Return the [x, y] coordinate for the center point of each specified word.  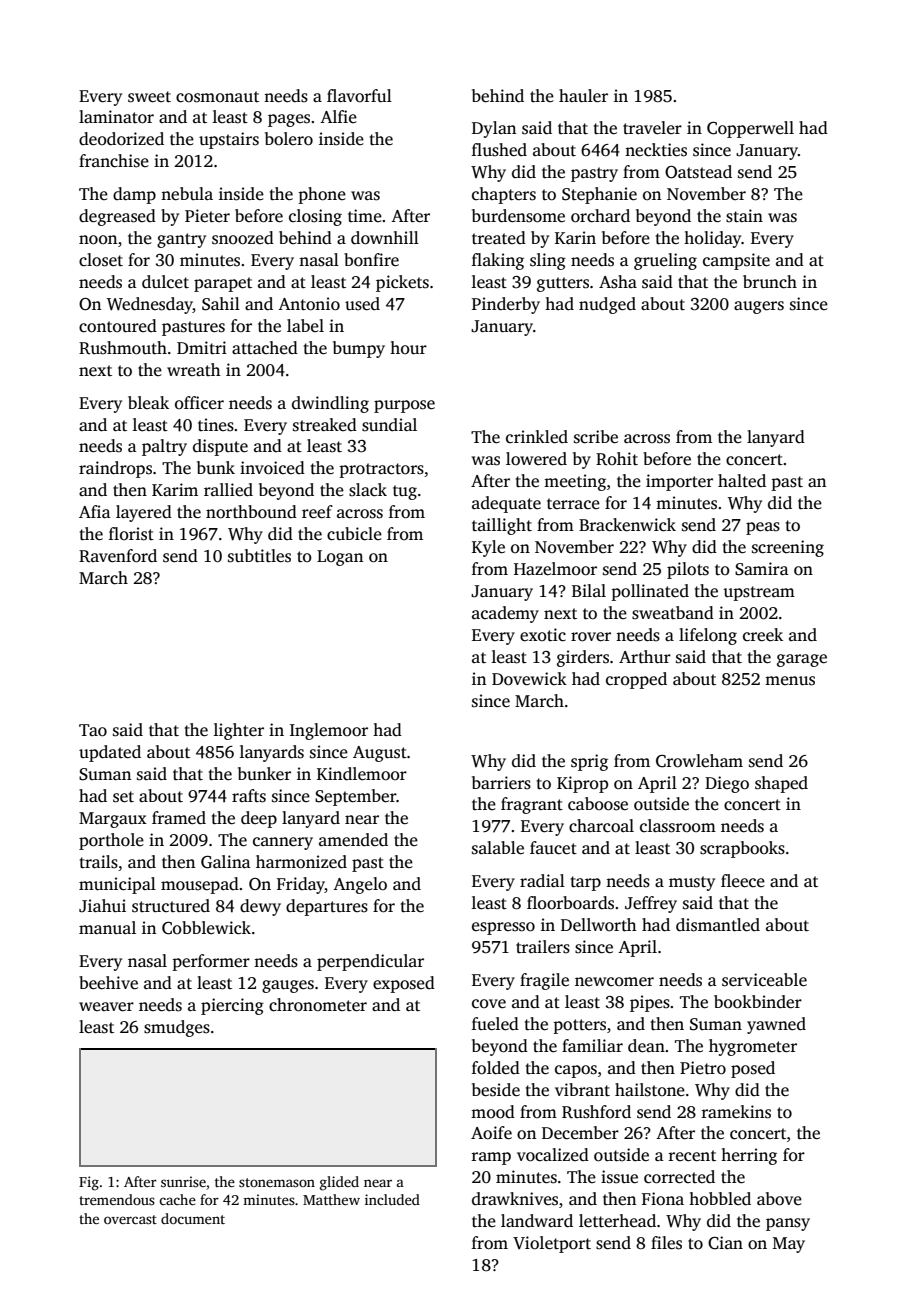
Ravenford [118, 556]
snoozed [243, 238]
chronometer [318, 1005]
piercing [232, 1006]
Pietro [703, 1068]
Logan [340, 558]
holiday [713, 239]
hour [408, 347]
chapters [504, 195]
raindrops [115, 469]
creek [763, 635]
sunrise [183, 1181]
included [392, 1199]
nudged [607, 305]
